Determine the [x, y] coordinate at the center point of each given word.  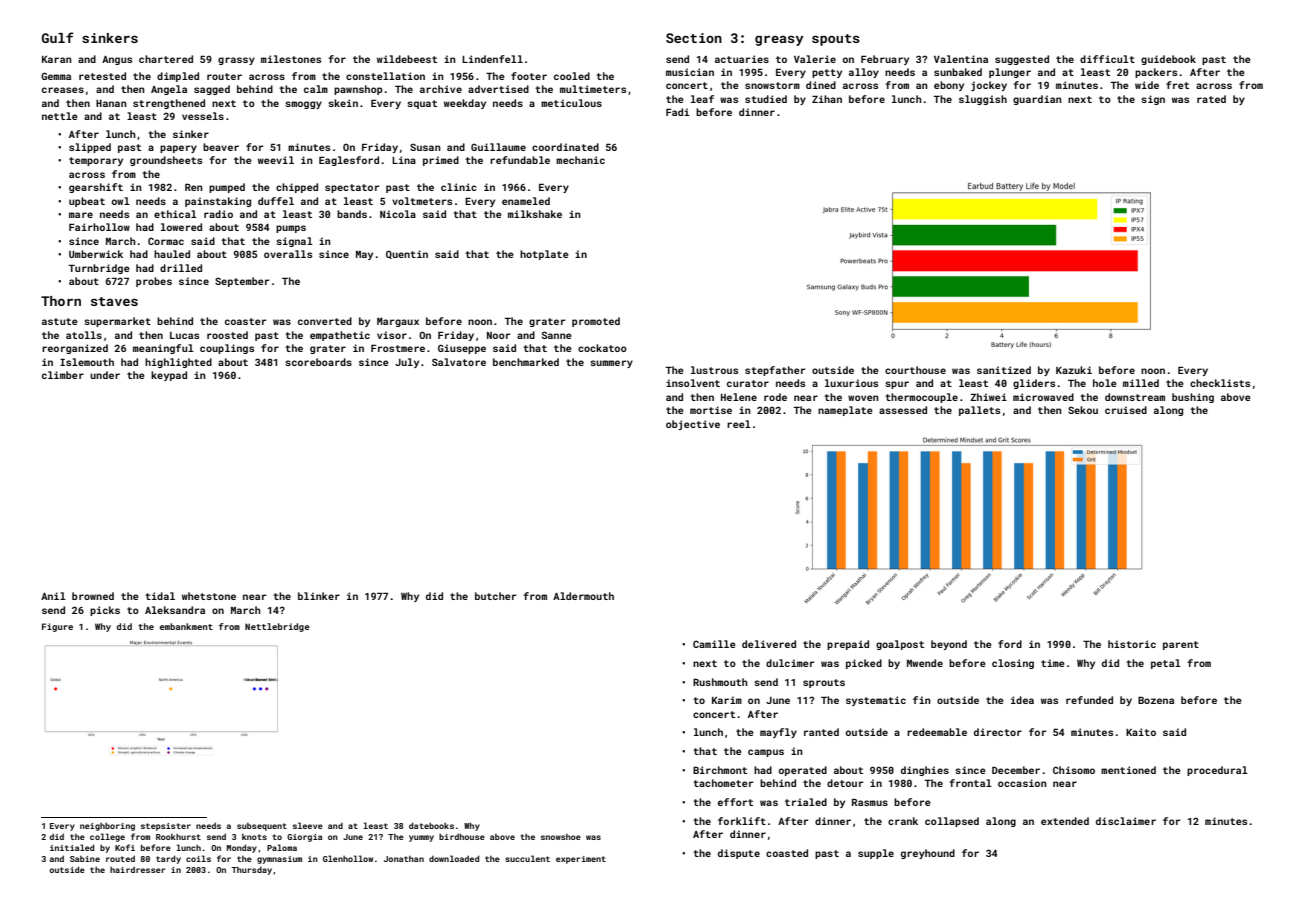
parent [1181, 645]
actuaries [742, 59]
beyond [949, 645]
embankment [186, 626]
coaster [245, 321]
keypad [169, 376]
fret [1177, 85]
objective [693, 425]
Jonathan [404, 858]
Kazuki [1074, 370]
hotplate [544, 255]
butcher [495, 596]
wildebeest [407, 59]
